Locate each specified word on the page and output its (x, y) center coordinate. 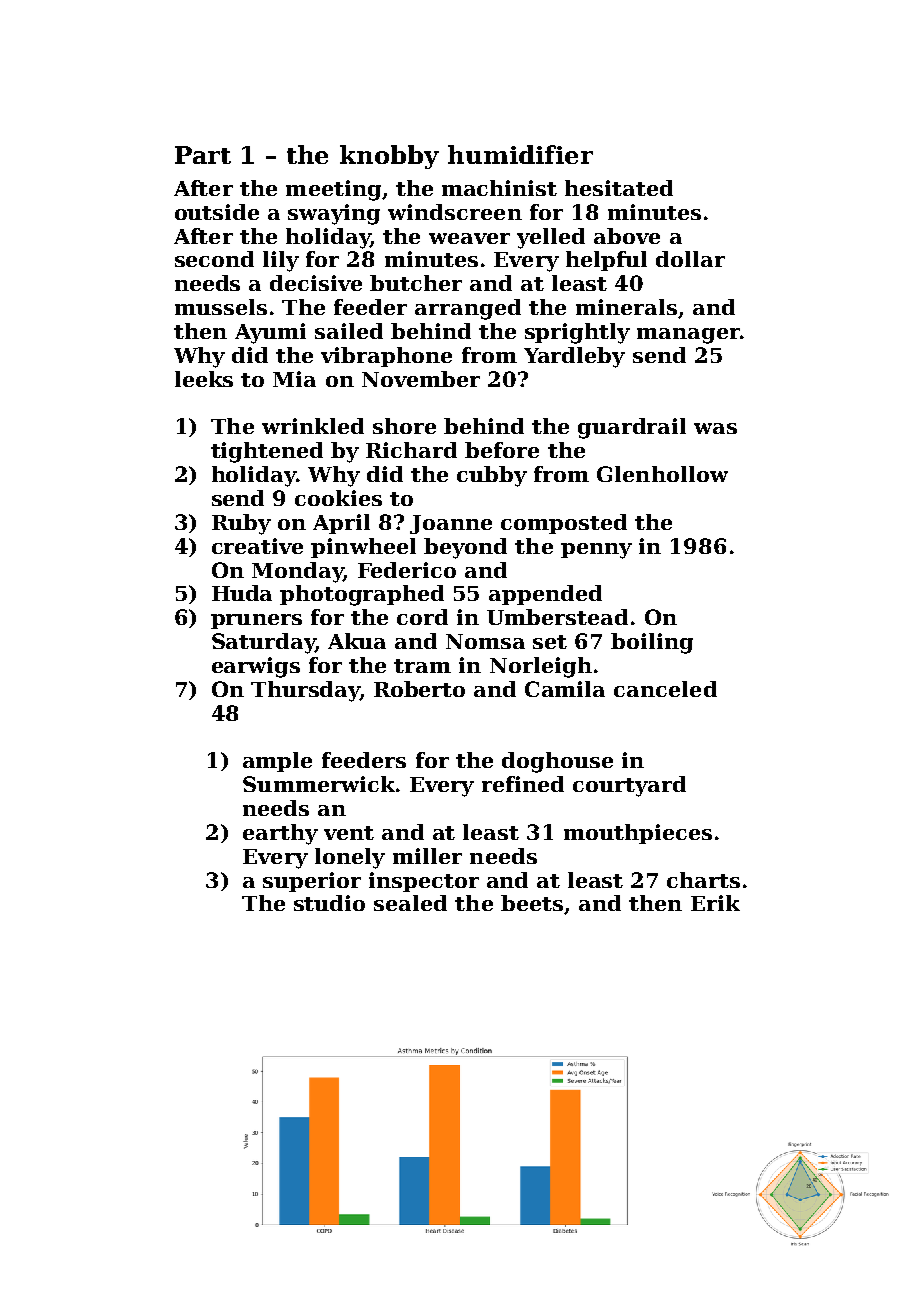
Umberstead (557, 617)
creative (257, 546)
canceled (665, 689)
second (214, 259)
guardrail (632, 428)
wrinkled (313, 426)
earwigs (256, 667)
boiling (652, 643)
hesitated (619, 188)
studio (329, 903)
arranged (468, 309)
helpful (606, 261)
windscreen (455, 212)
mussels (221, 307)
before (502, 450)
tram (422, 666)
